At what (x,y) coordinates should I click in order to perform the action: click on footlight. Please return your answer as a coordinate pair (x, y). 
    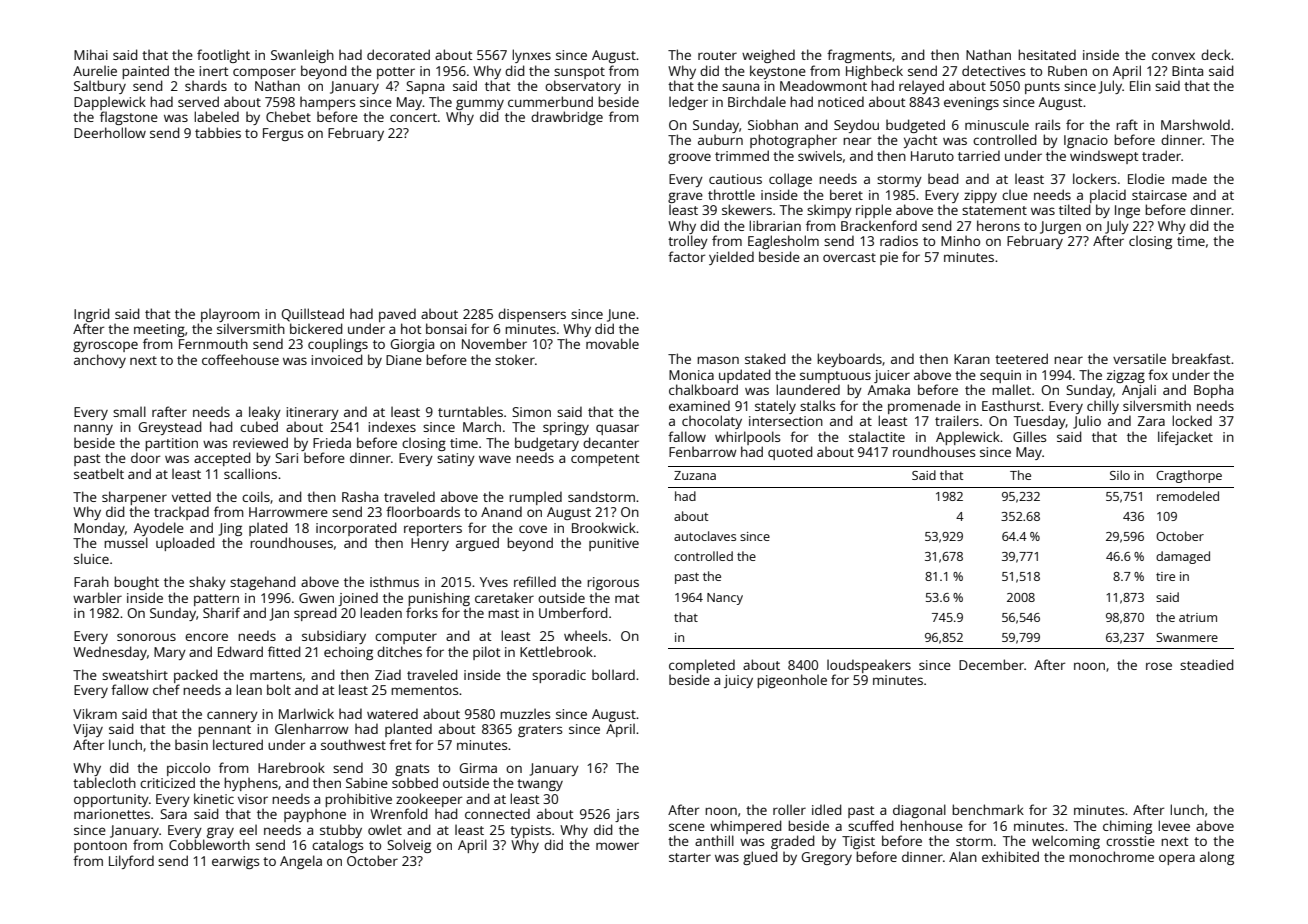
    Looking at the image, I should click on (223, 56).
